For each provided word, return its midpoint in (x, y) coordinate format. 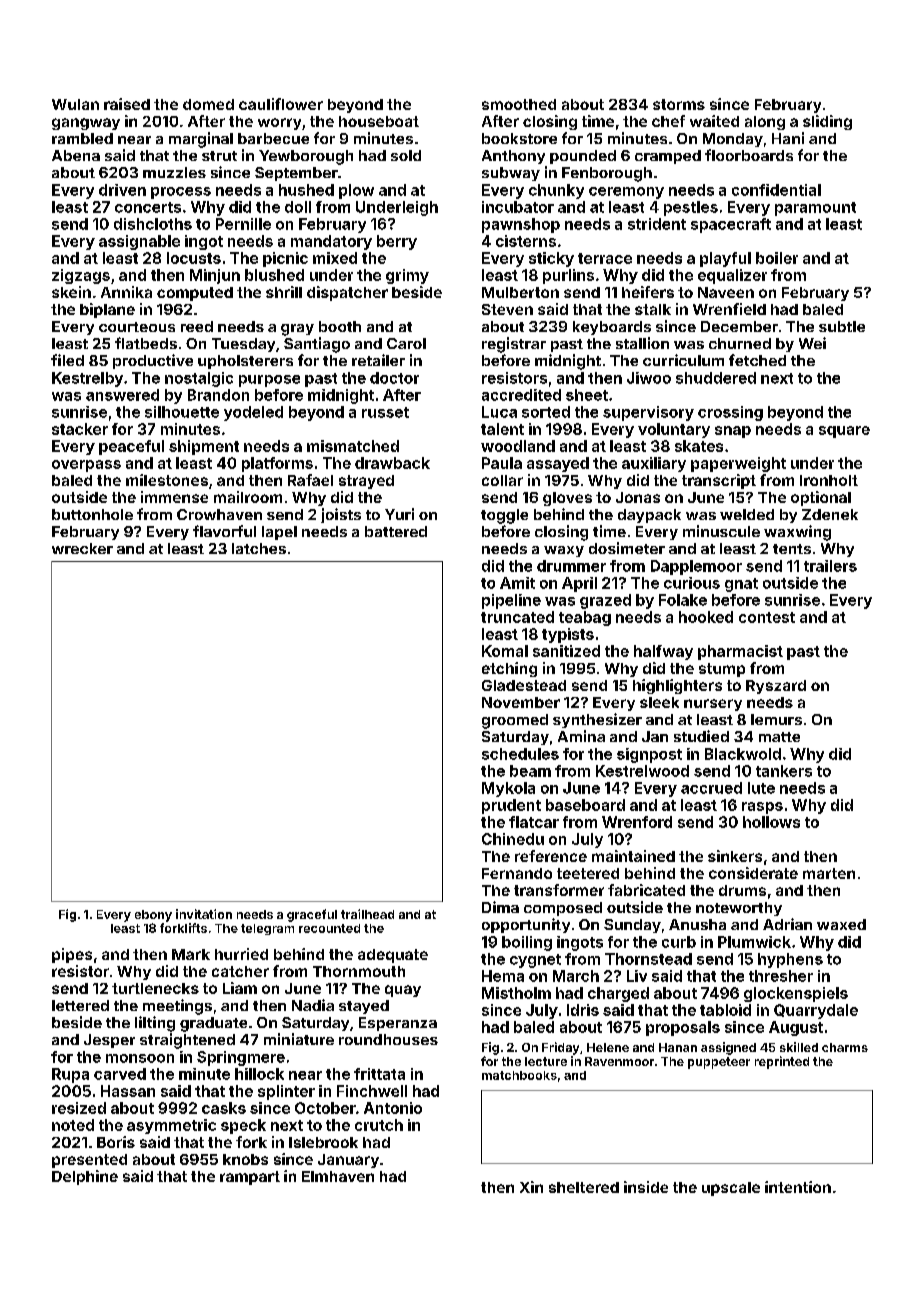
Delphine (85, 1177)
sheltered (584, 1187)
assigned (728, 1048)
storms (679, 104)
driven (122, 190)
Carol (406, 343)
